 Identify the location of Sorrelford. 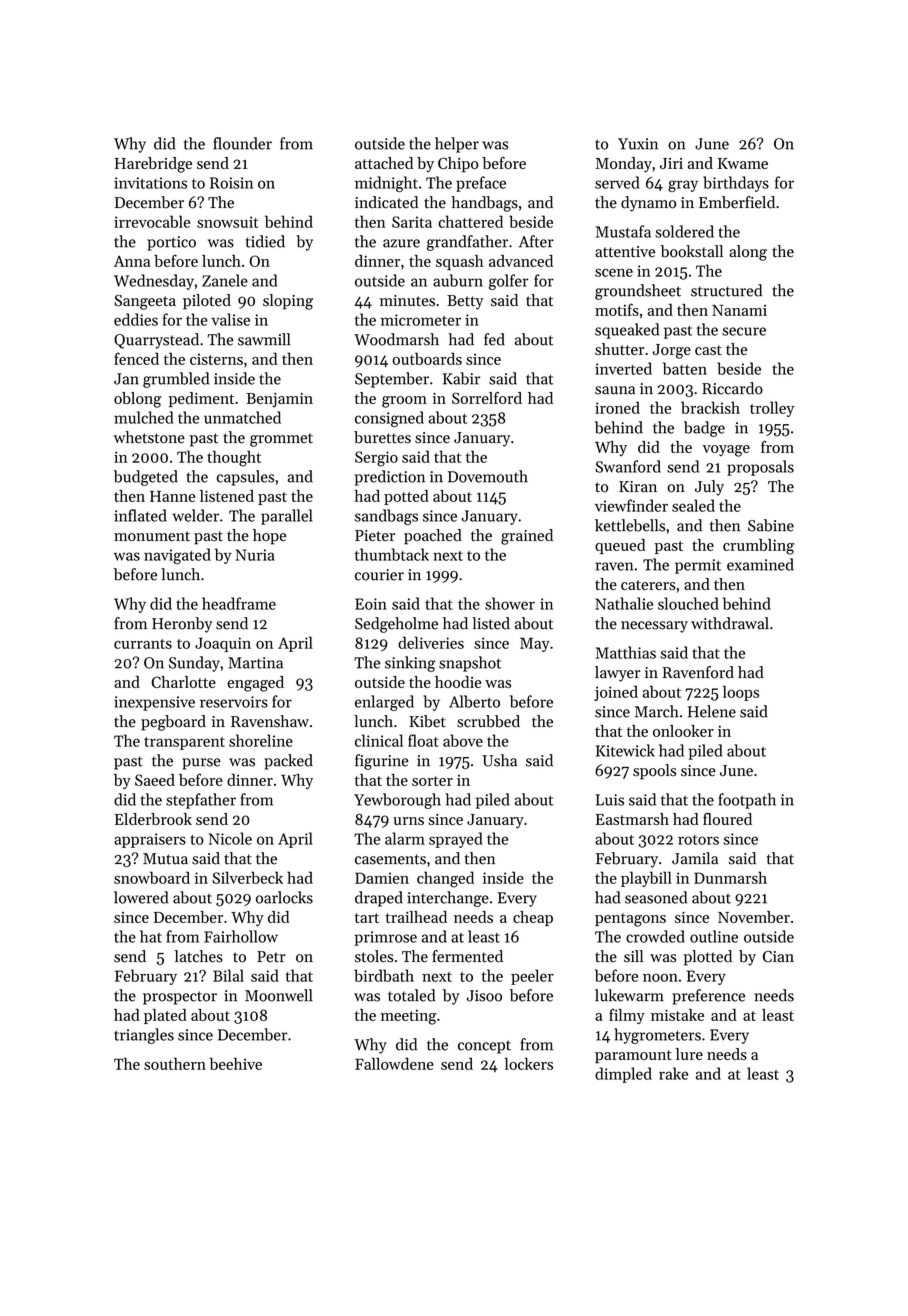
(487, 398).
